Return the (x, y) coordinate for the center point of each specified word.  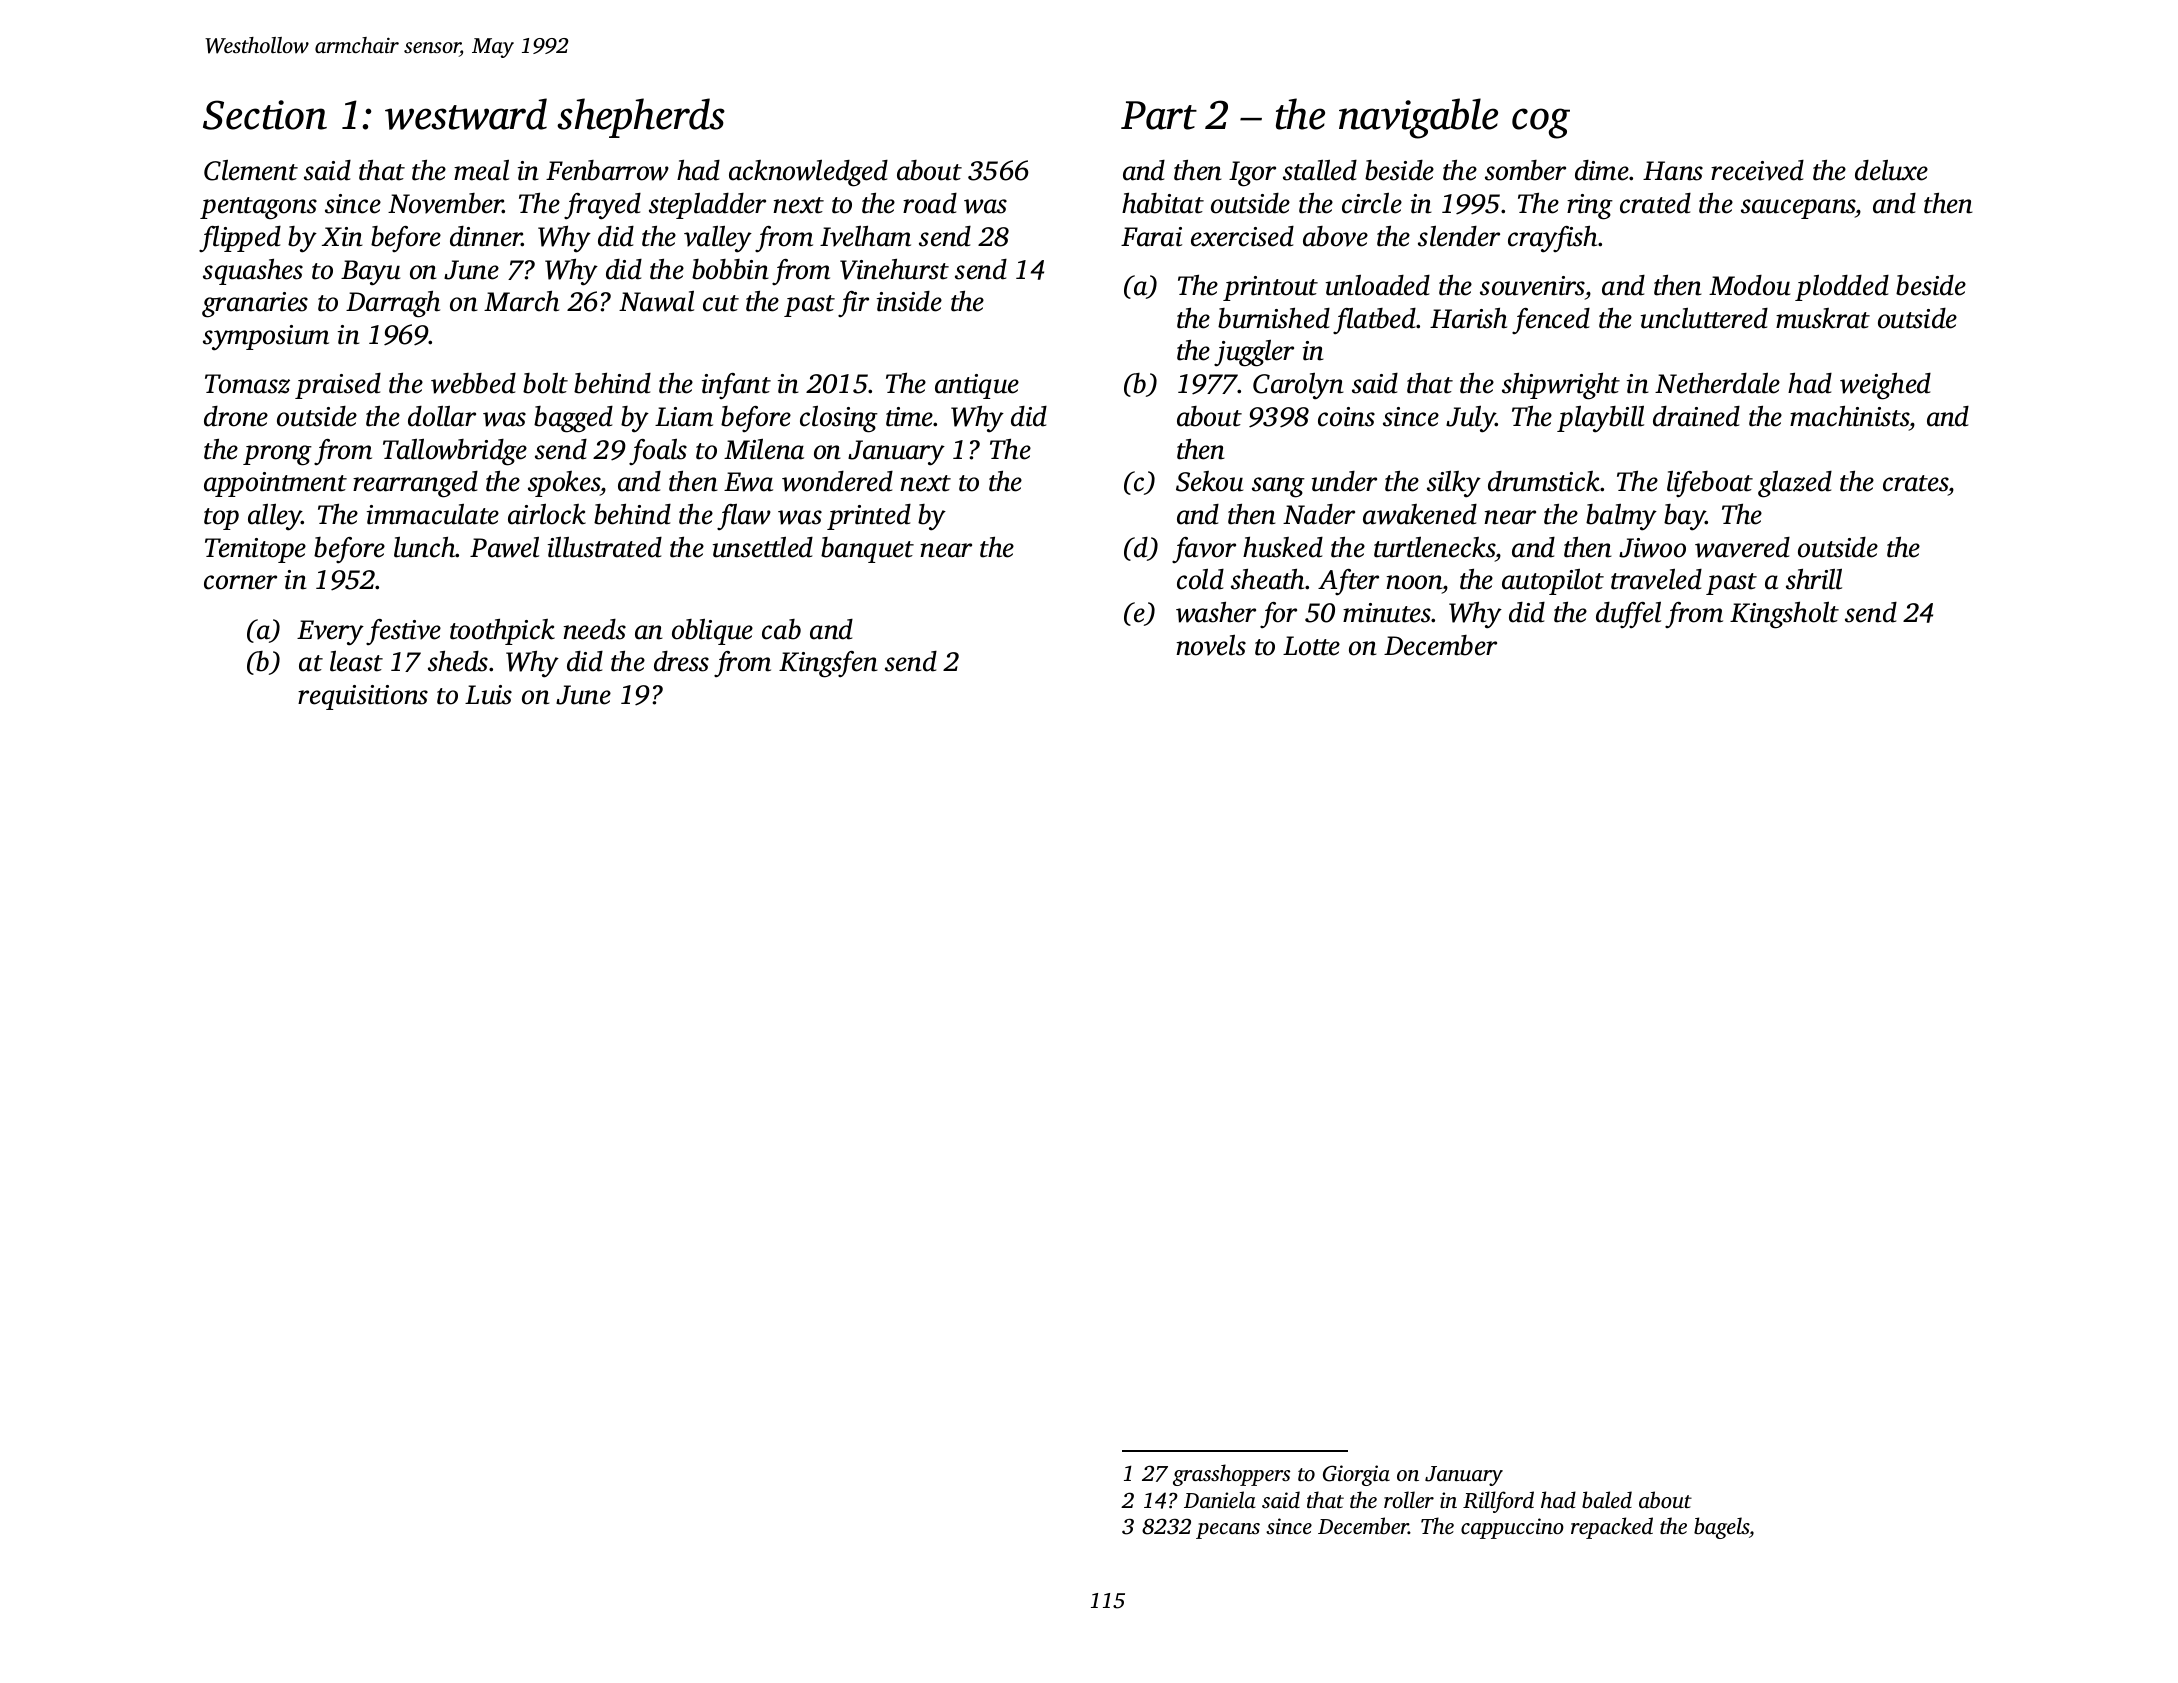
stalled (1320, 170)
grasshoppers (1231, 1475)
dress (681, 661)
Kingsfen (828, 664)
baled (1607, 1499)
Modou (1749, 285)
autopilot (1553, 582)
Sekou (1209, 481)
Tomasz (247, 384)
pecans (1228, 1531)
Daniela (1220, 1499)
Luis (488, 695)
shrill (1814, 579)
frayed (602, 206)
